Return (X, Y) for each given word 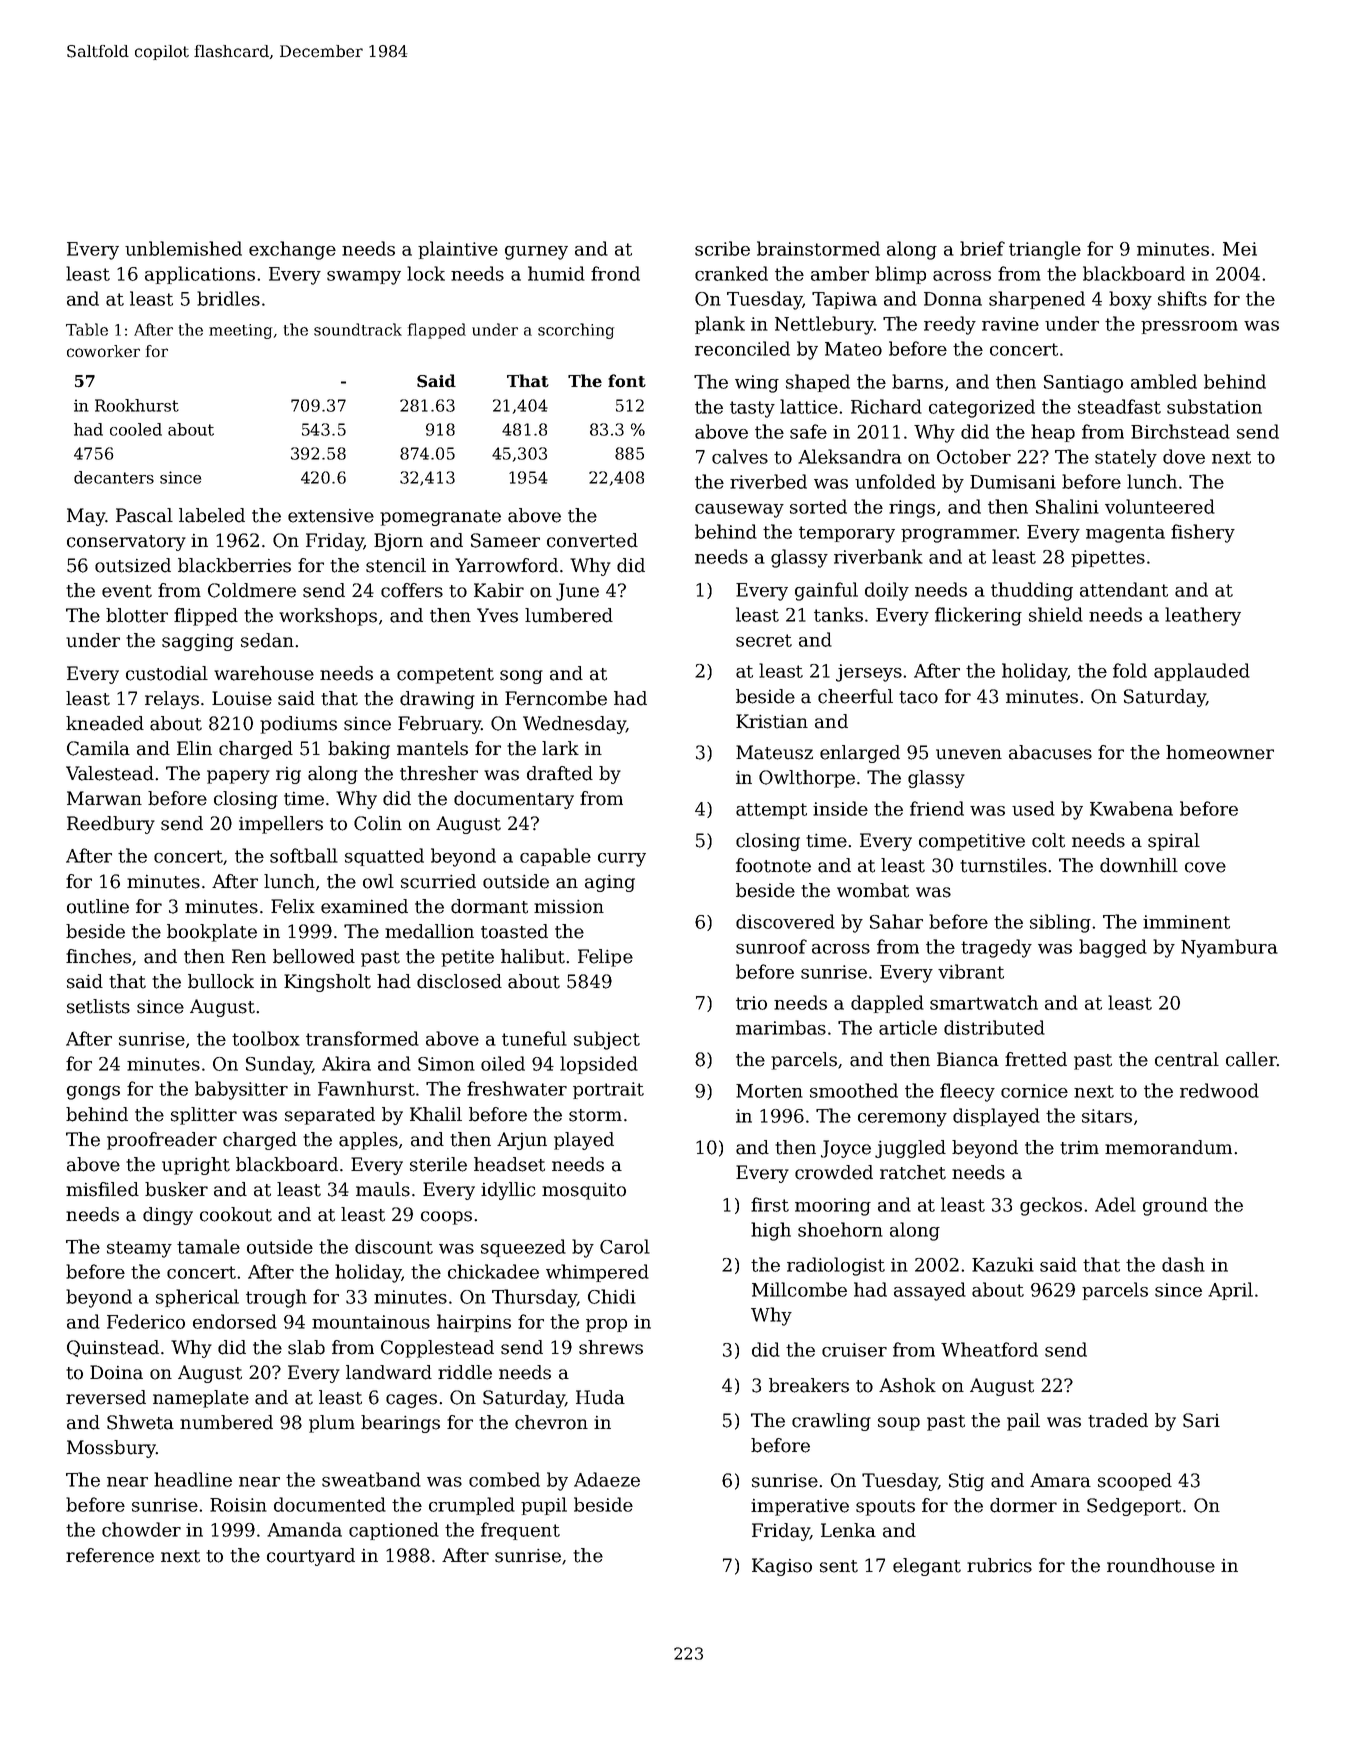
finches (98, 956)
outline (98, 906)
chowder (141, 1529)
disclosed (459, 981)
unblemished (183, 248)
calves (740, 456)
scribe (722, 248)
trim (1079, 1148)
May (86, 517)
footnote (773, 865)
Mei (1240, 249)
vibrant (971, 971)
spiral (1174, 842)
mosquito (584, 1191)
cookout (236, 1214)
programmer (959, 536)
